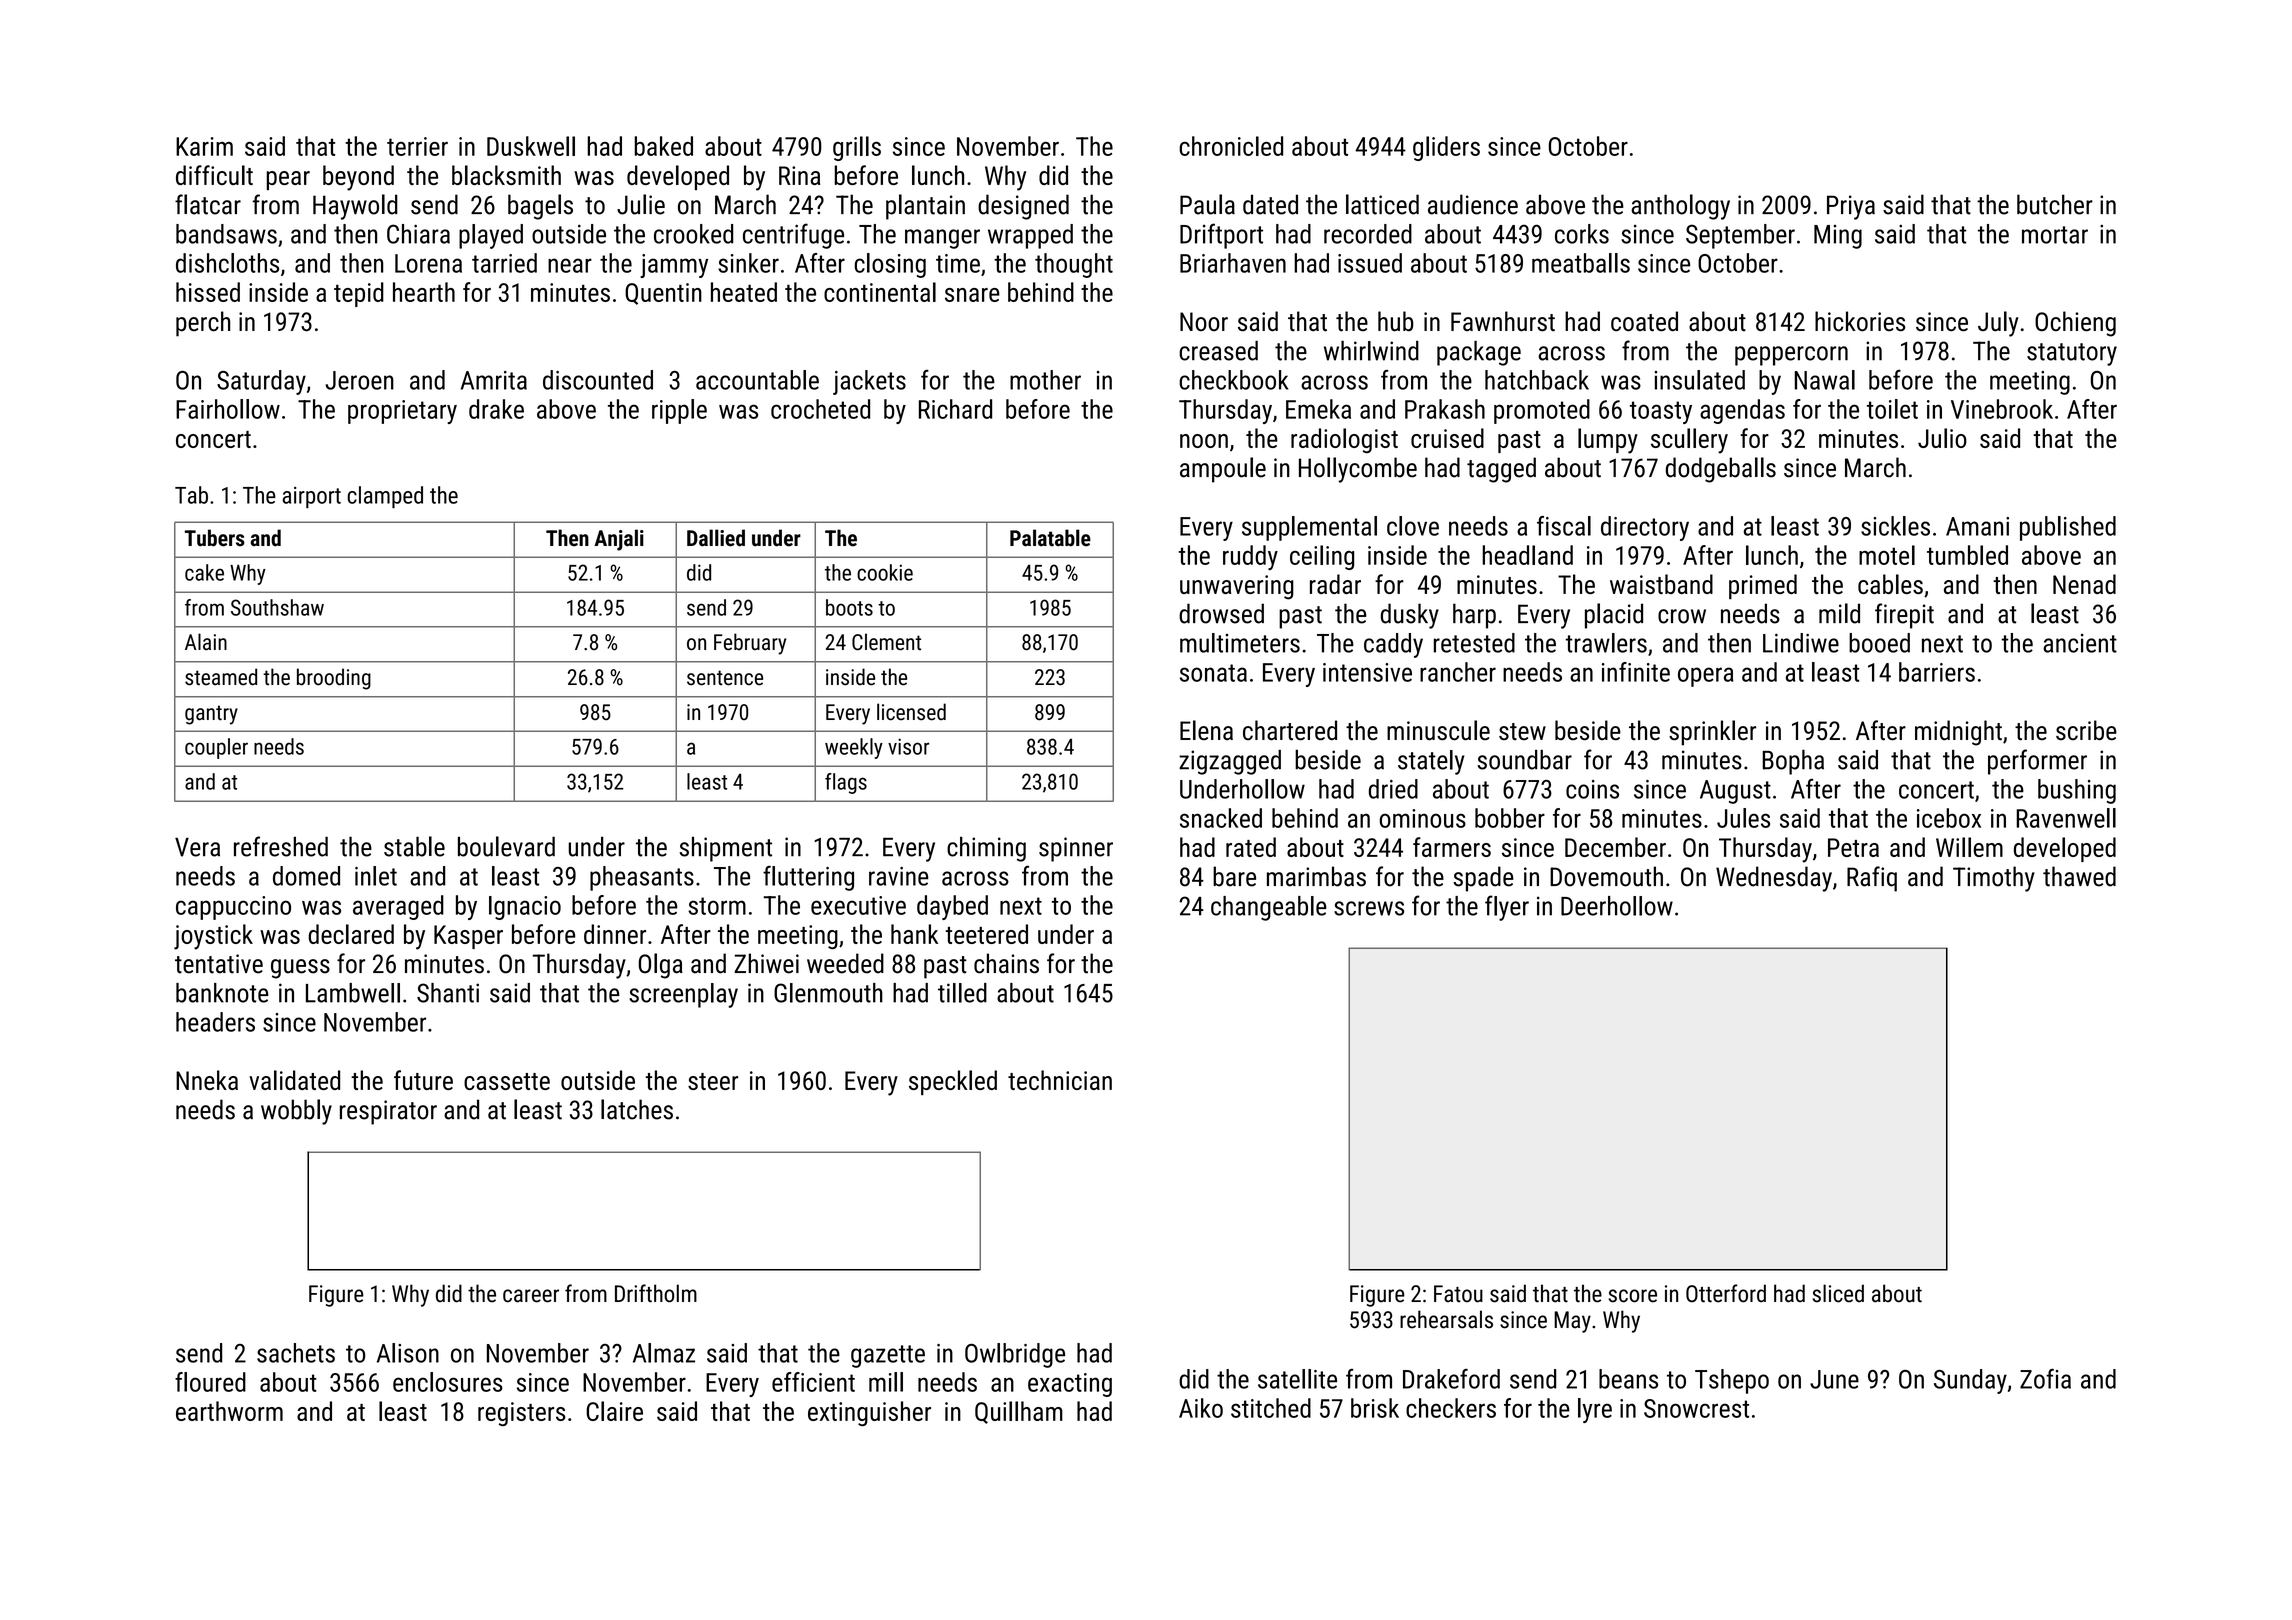 The image size is (2292, 1620). What do you see at coordinates (1233, 380) in the screenshot?
I see `checkbook` at bounding box center [1233, 380].
